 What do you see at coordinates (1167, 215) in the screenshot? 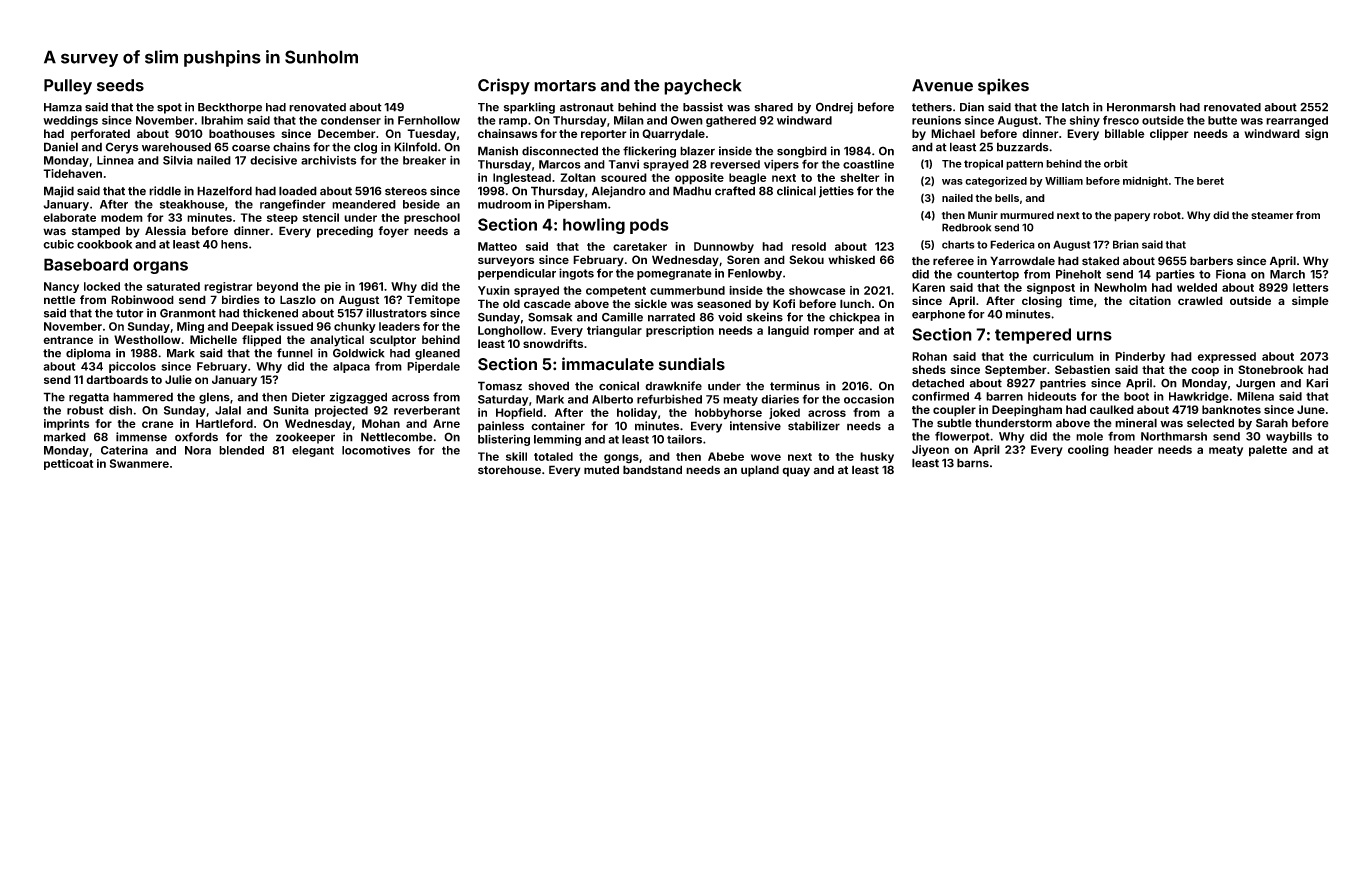
I see `robot` at bounding box center [1167, 215].
